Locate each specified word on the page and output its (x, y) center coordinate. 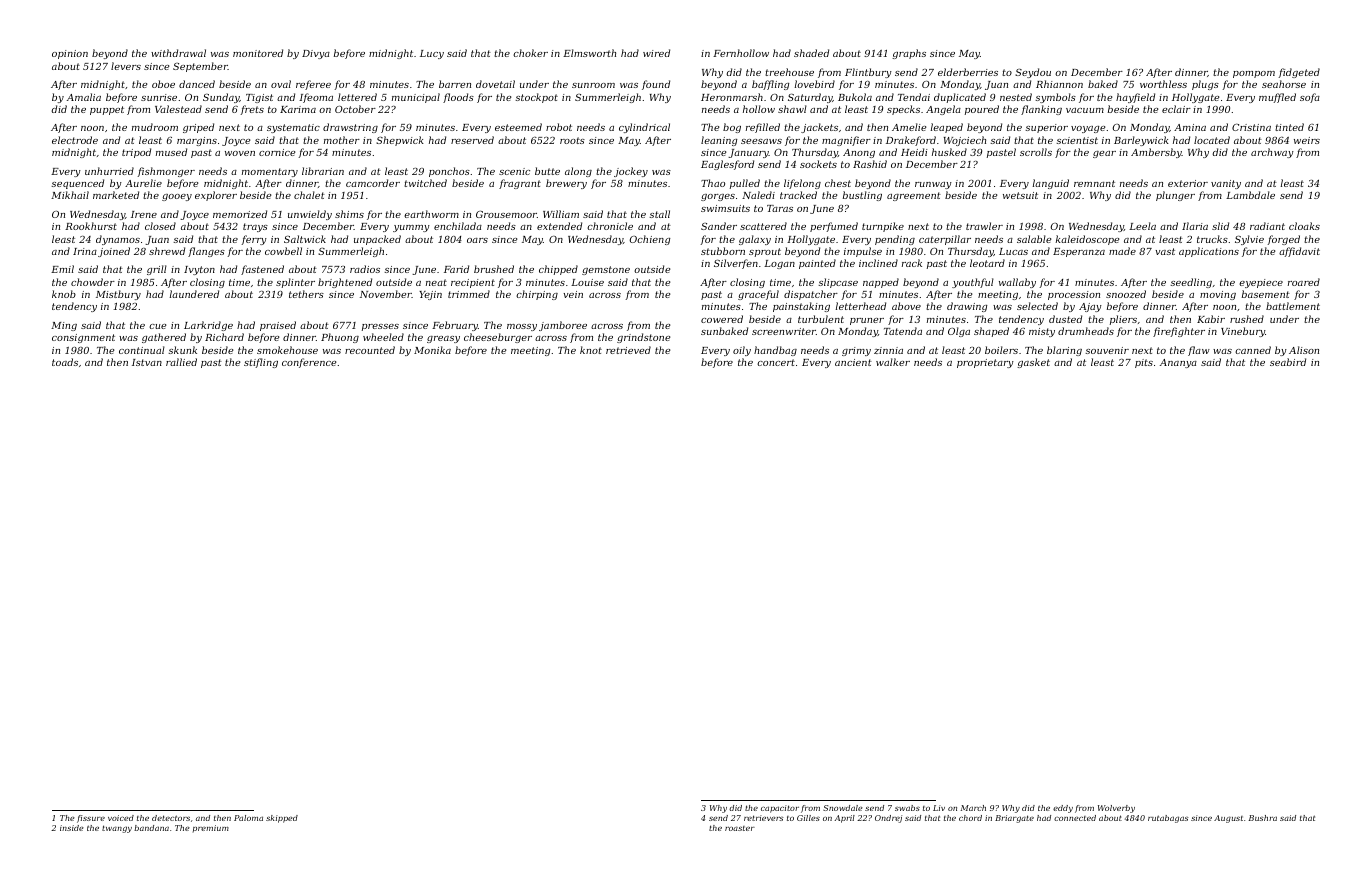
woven (240, 153)
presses (380, 327)
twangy (117, 829)
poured (982, 110)
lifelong (802, 184)
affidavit (1299, 252)
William (561, 214)
